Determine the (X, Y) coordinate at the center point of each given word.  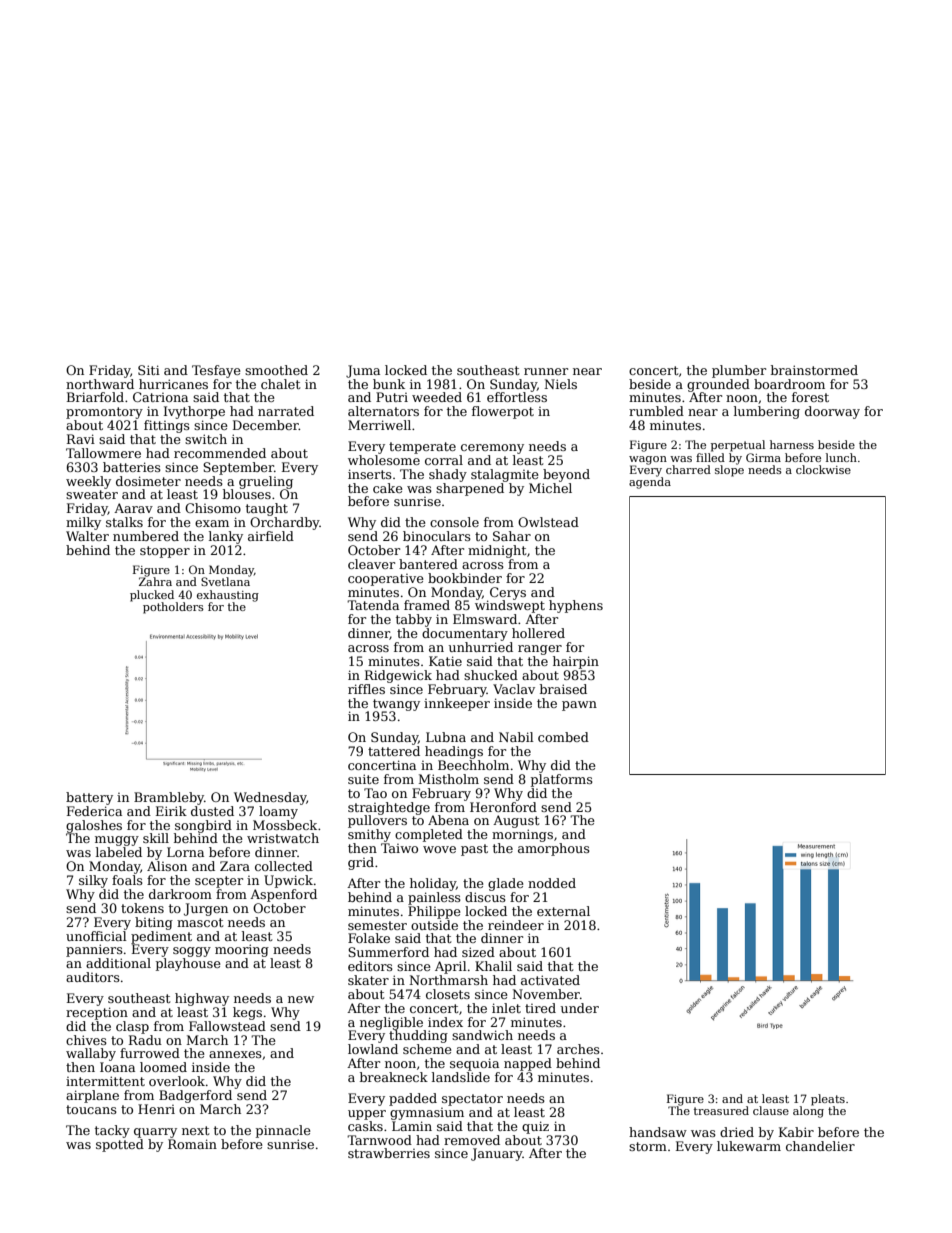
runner (546, 371)
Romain (192, 1144)
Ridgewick (398, 676)
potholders (173, 608)
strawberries (389, 1153)
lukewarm (749, 1146)
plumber (739, 371)
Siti (149, 370)
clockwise (823, 469)
